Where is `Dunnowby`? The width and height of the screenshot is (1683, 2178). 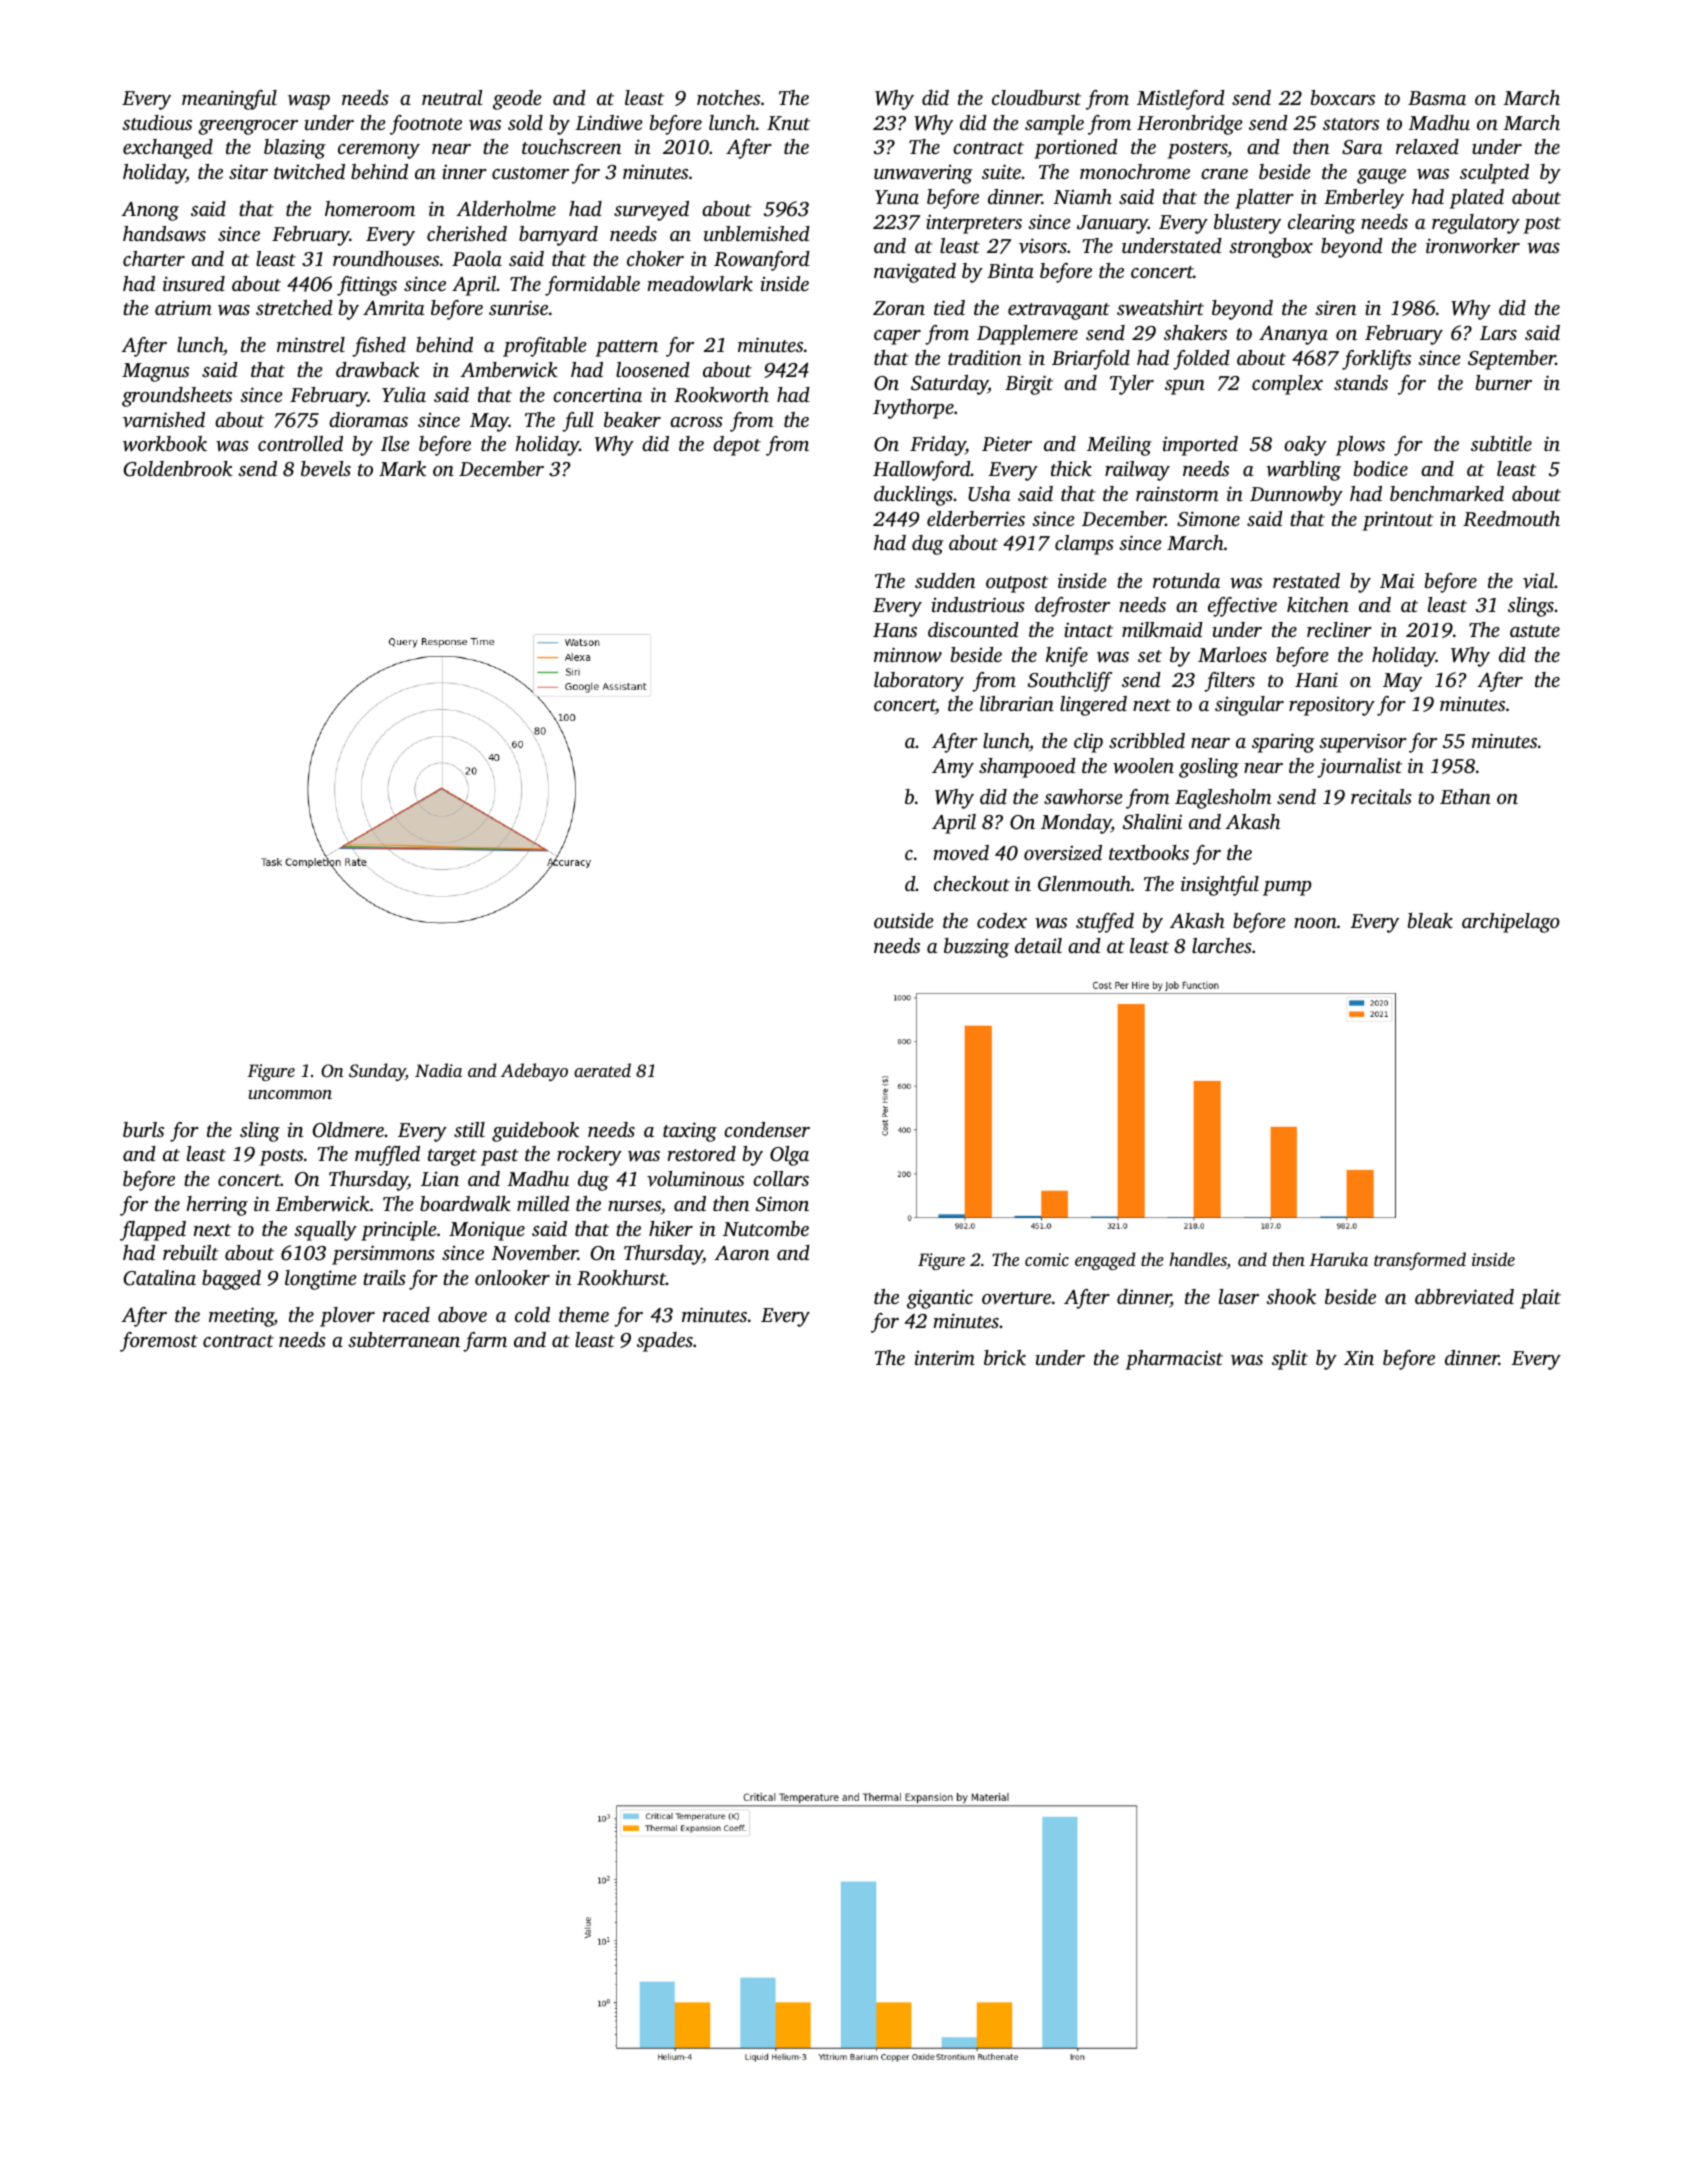
Dunnowby is located at coordinates (1296, 496).
